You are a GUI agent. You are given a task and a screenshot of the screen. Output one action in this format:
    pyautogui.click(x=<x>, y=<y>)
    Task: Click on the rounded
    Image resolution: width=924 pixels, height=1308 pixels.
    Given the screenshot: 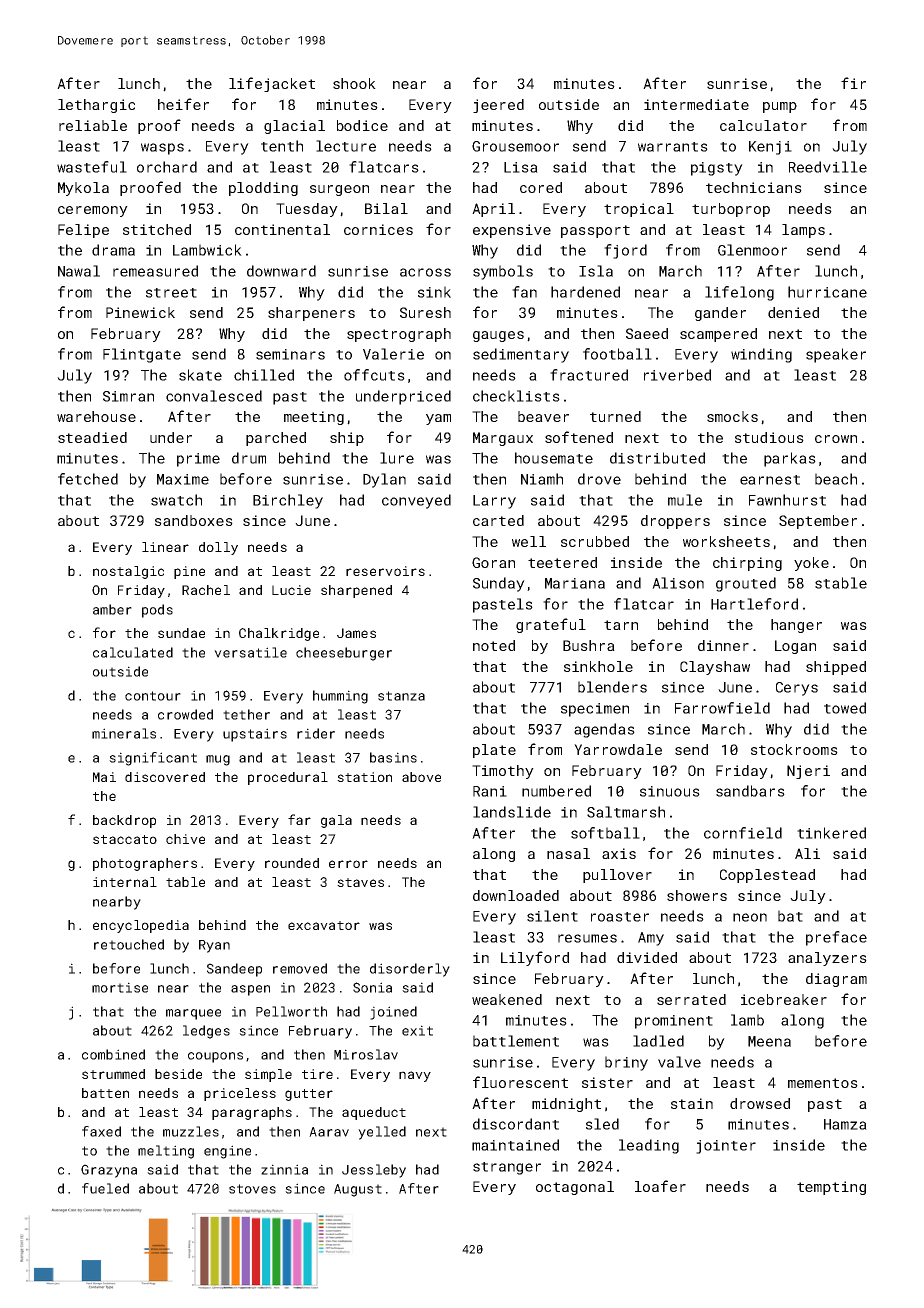 What is the action you would take?
    pyautogui.click(x=292, y=863)
